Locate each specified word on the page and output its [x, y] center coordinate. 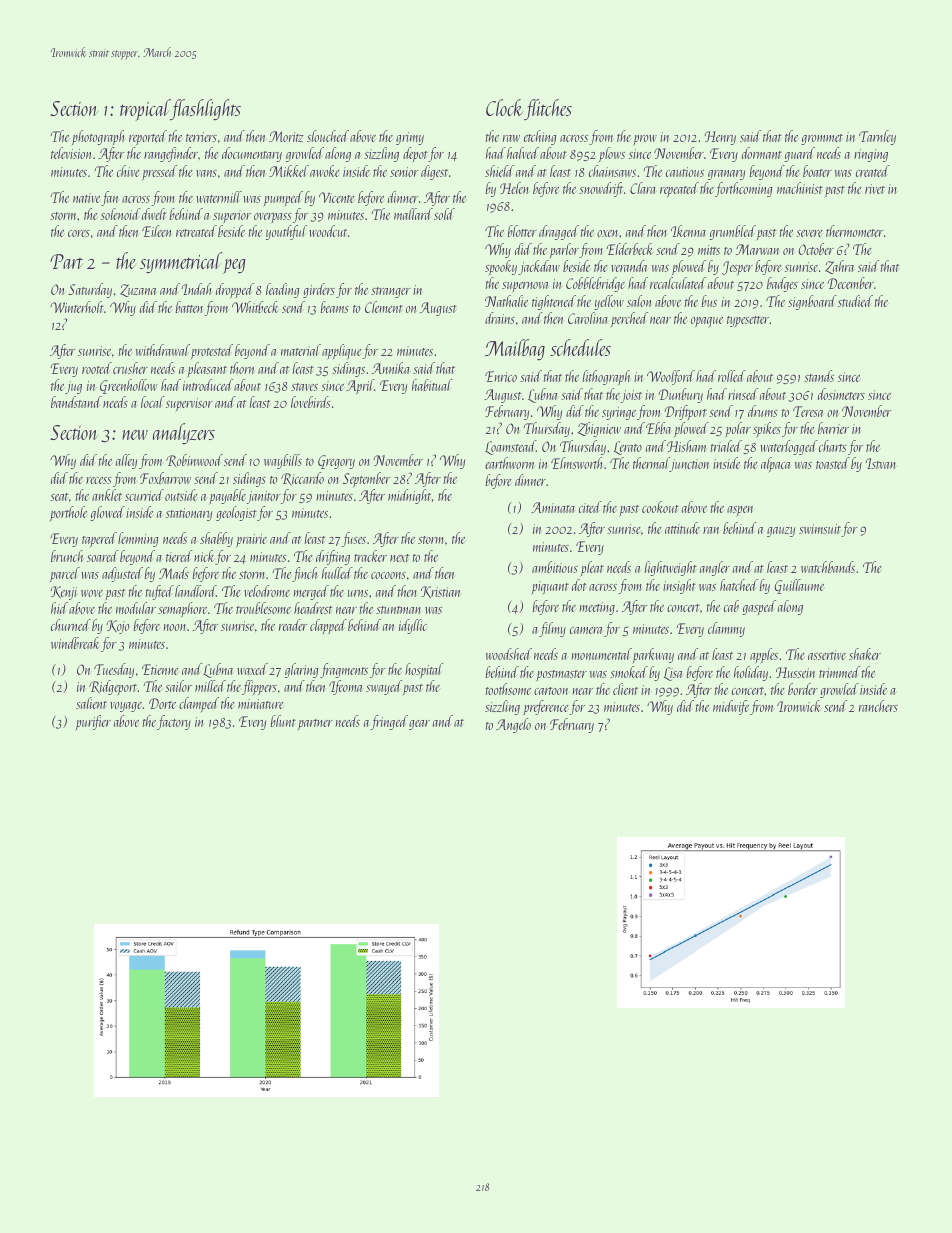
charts [833, 446]
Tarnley [877, 137]
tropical [145, 110]
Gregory [336, 462]
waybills [283, 461]
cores [79, 233]
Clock [504, 107]
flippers [259, 687]
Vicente [337, 197]
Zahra [839, 267]
